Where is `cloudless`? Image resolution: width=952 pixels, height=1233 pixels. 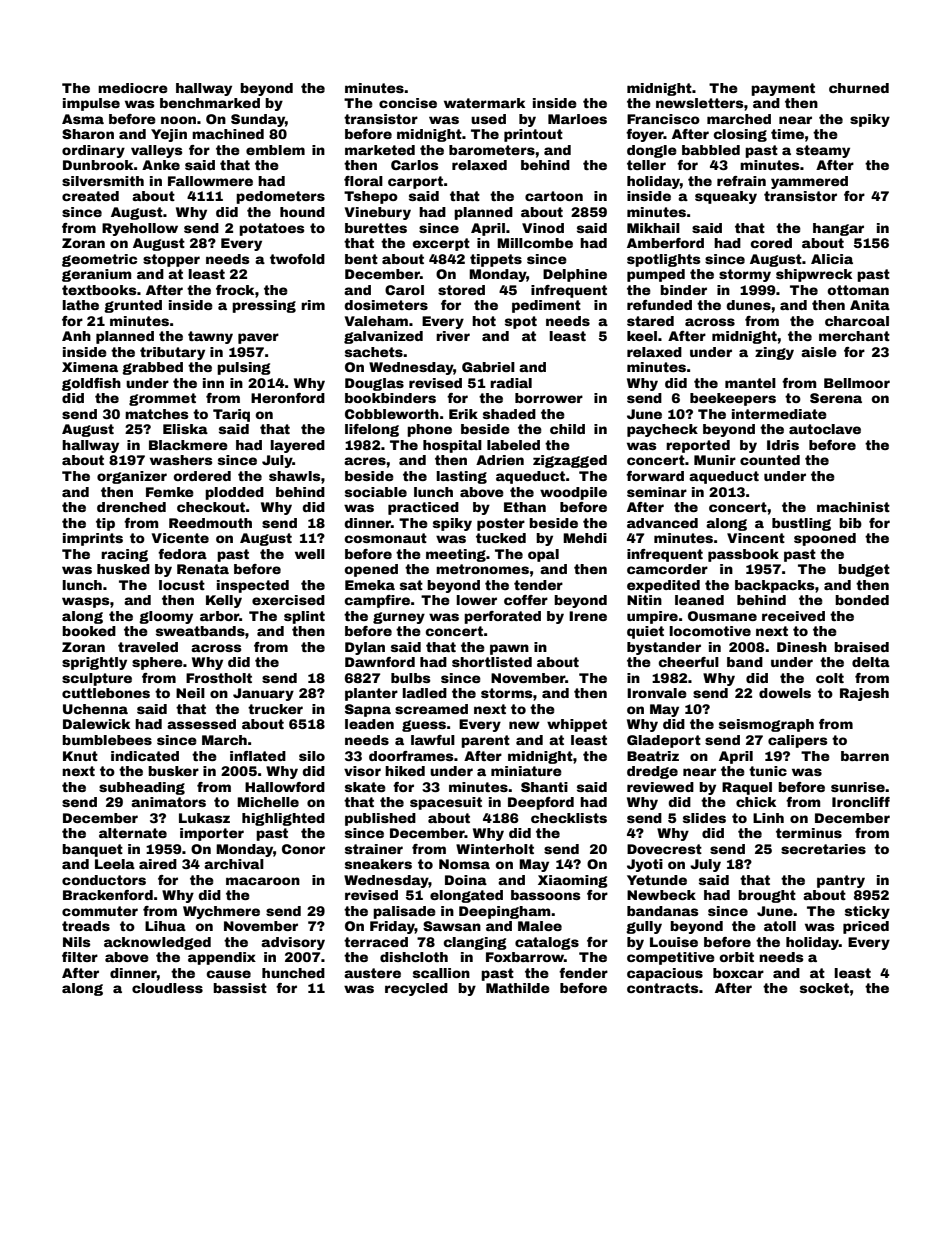 cloudless is located at coordinates (167, 988).
